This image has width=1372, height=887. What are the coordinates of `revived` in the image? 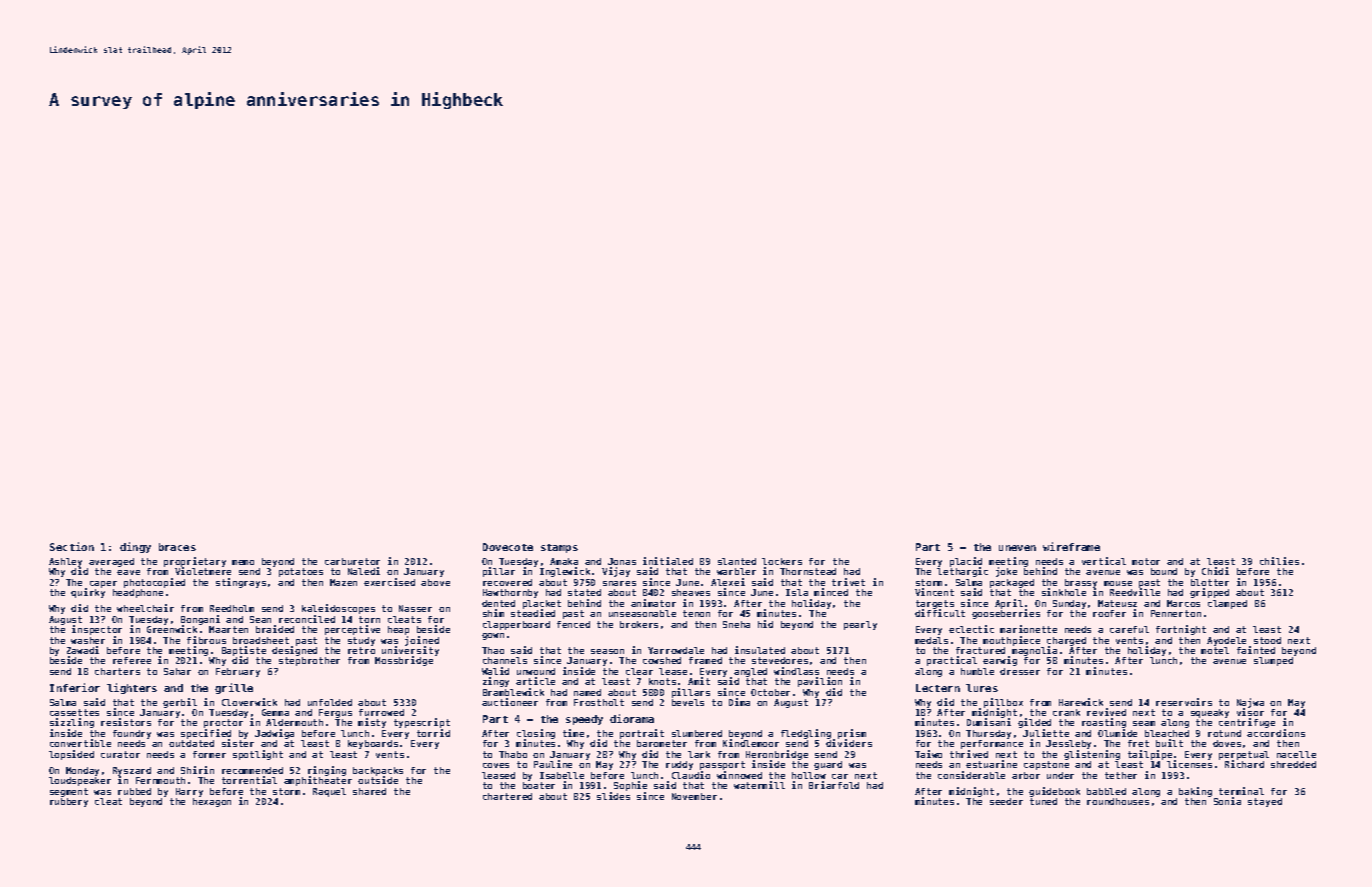 It's located at (1106, 712).
